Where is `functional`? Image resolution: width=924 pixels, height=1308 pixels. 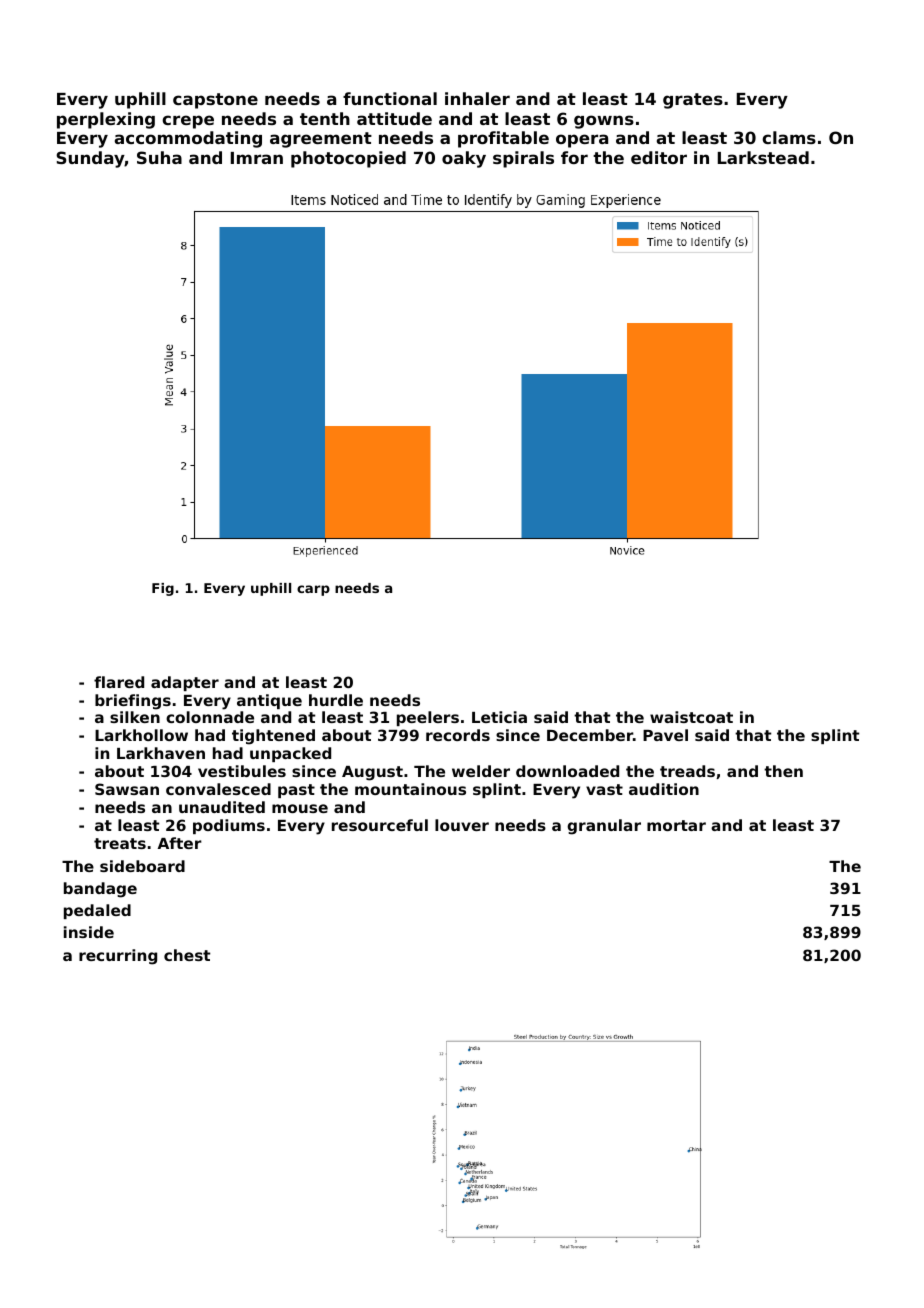
functional is located at coordinates (390, 98).
